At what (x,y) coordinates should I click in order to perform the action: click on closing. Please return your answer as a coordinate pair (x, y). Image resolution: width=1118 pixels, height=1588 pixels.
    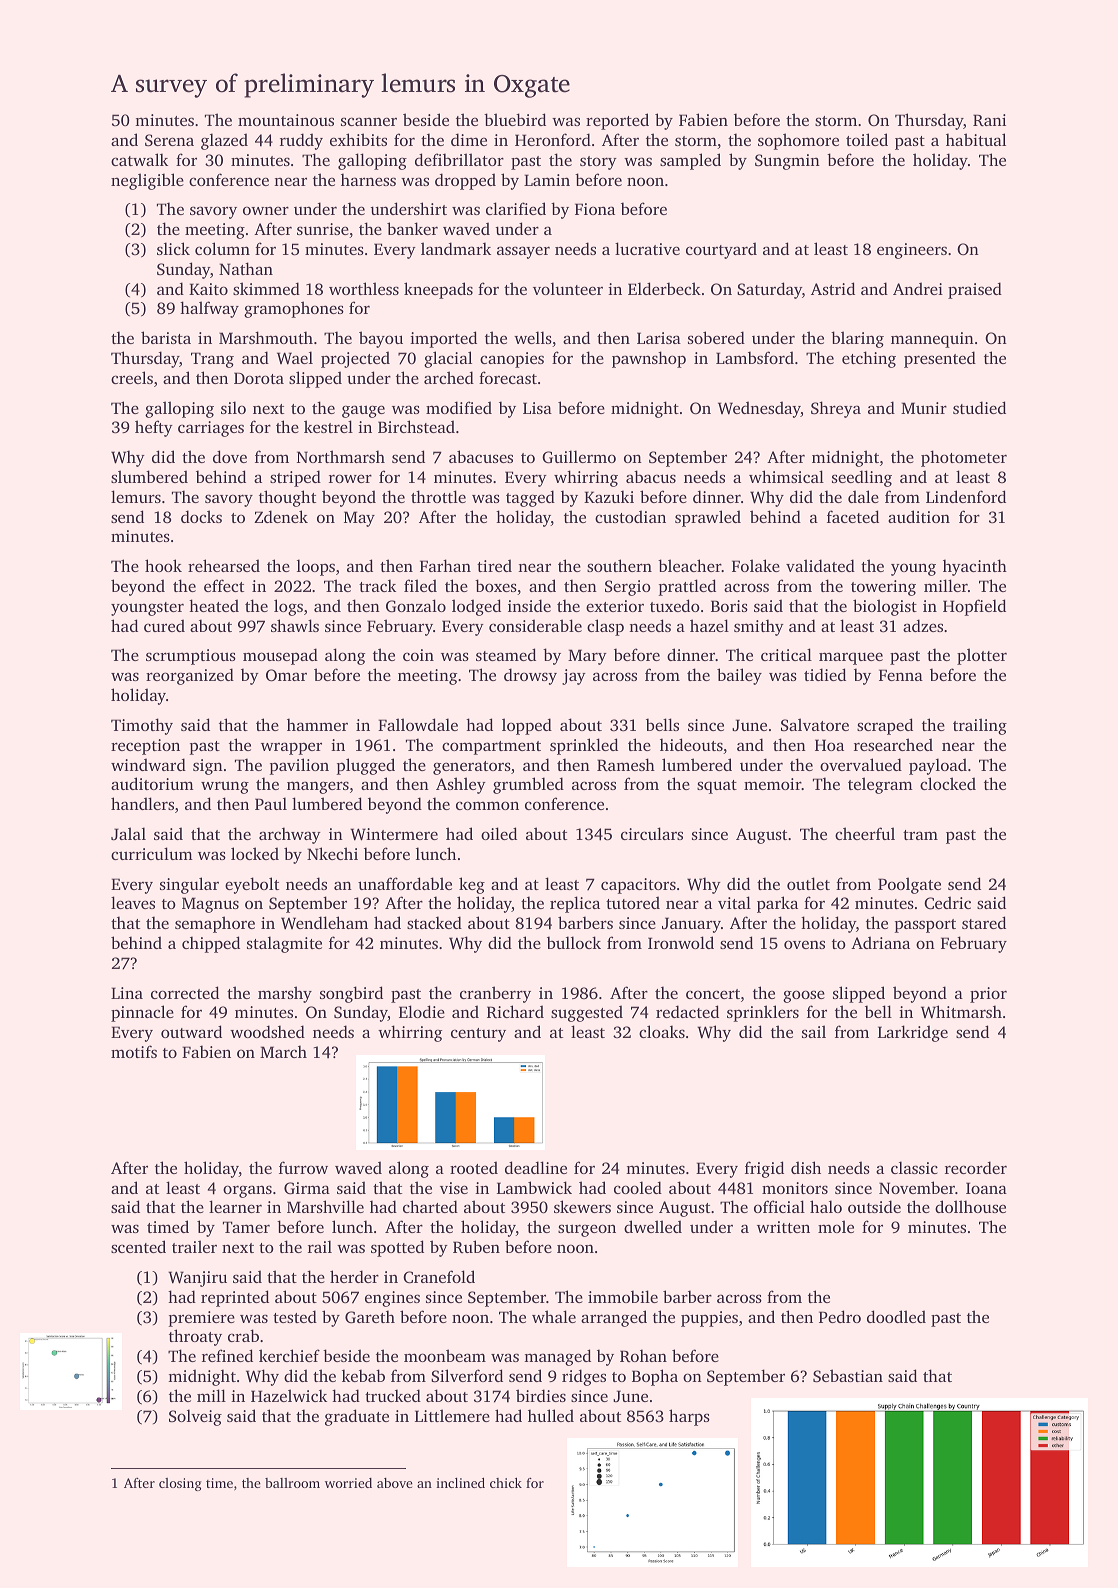
    Looking at the image, I should click on (180, 1484).
